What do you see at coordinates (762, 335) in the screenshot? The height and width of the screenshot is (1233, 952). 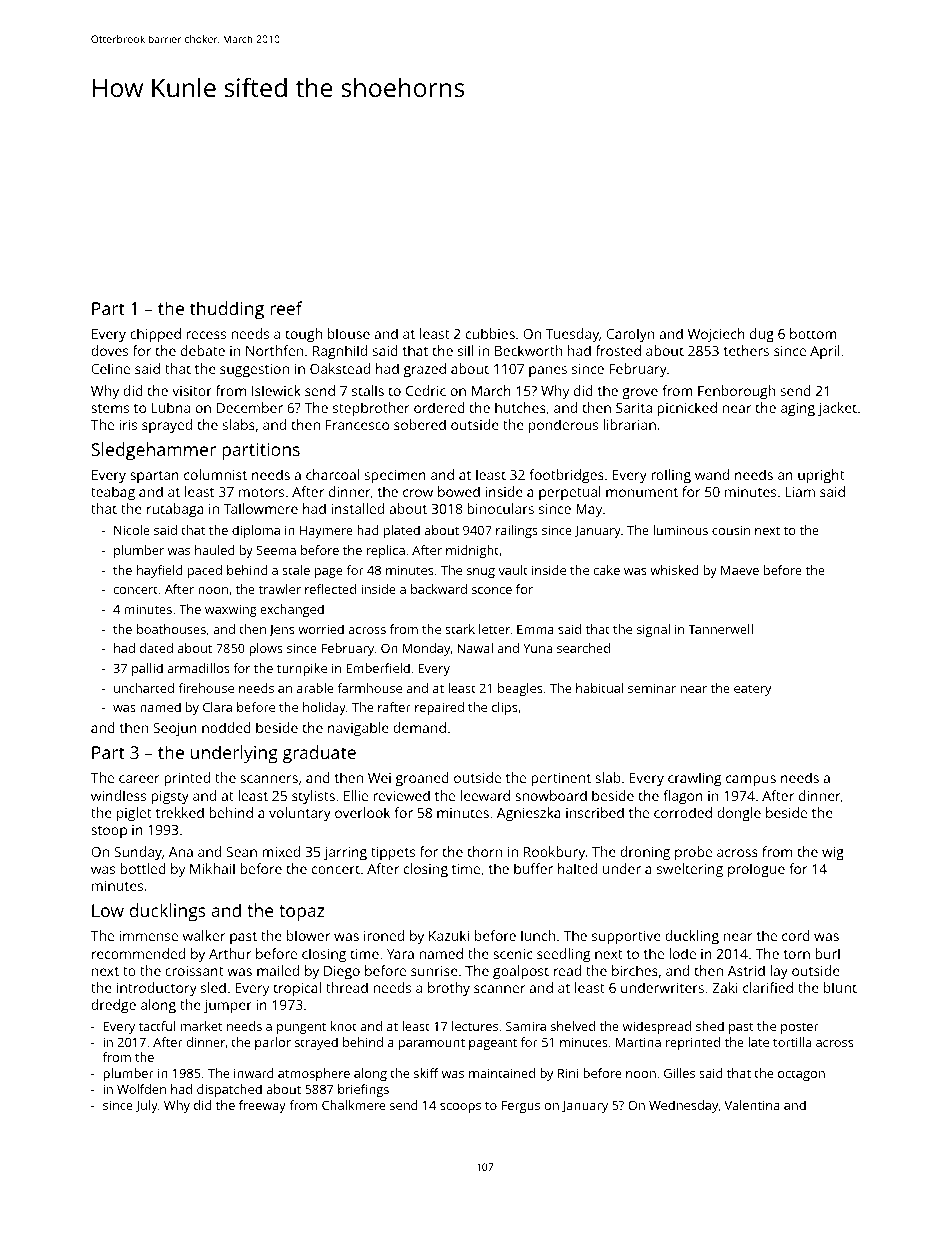 I see `dug` at bounding box center [762, 335].
